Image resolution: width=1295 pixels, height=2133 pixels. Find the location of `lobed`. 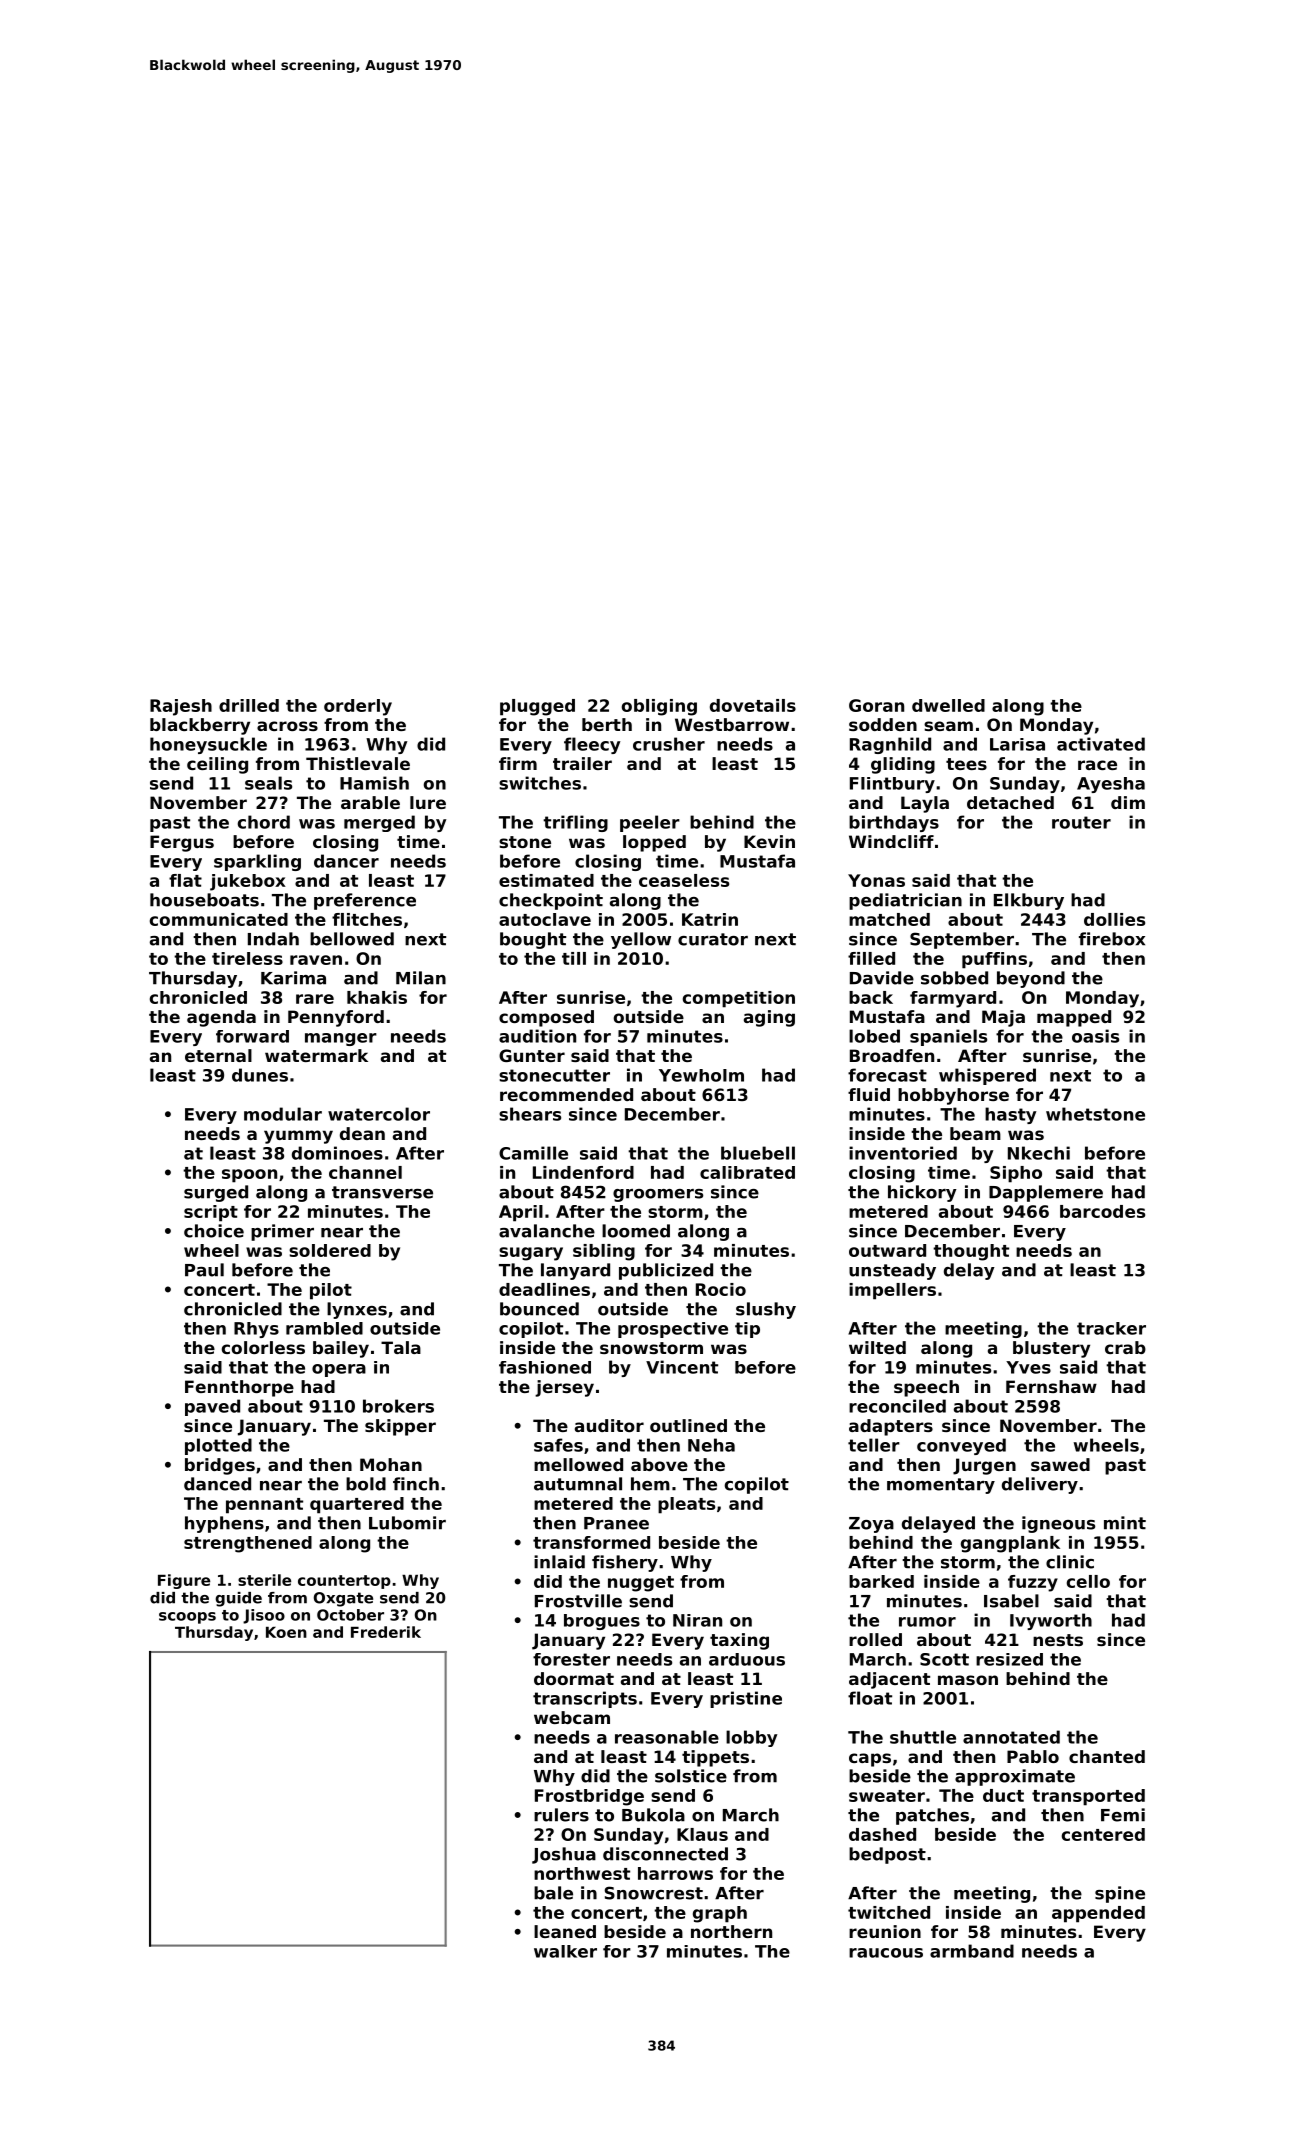

lobed is located at coordinates (874, 1036).
